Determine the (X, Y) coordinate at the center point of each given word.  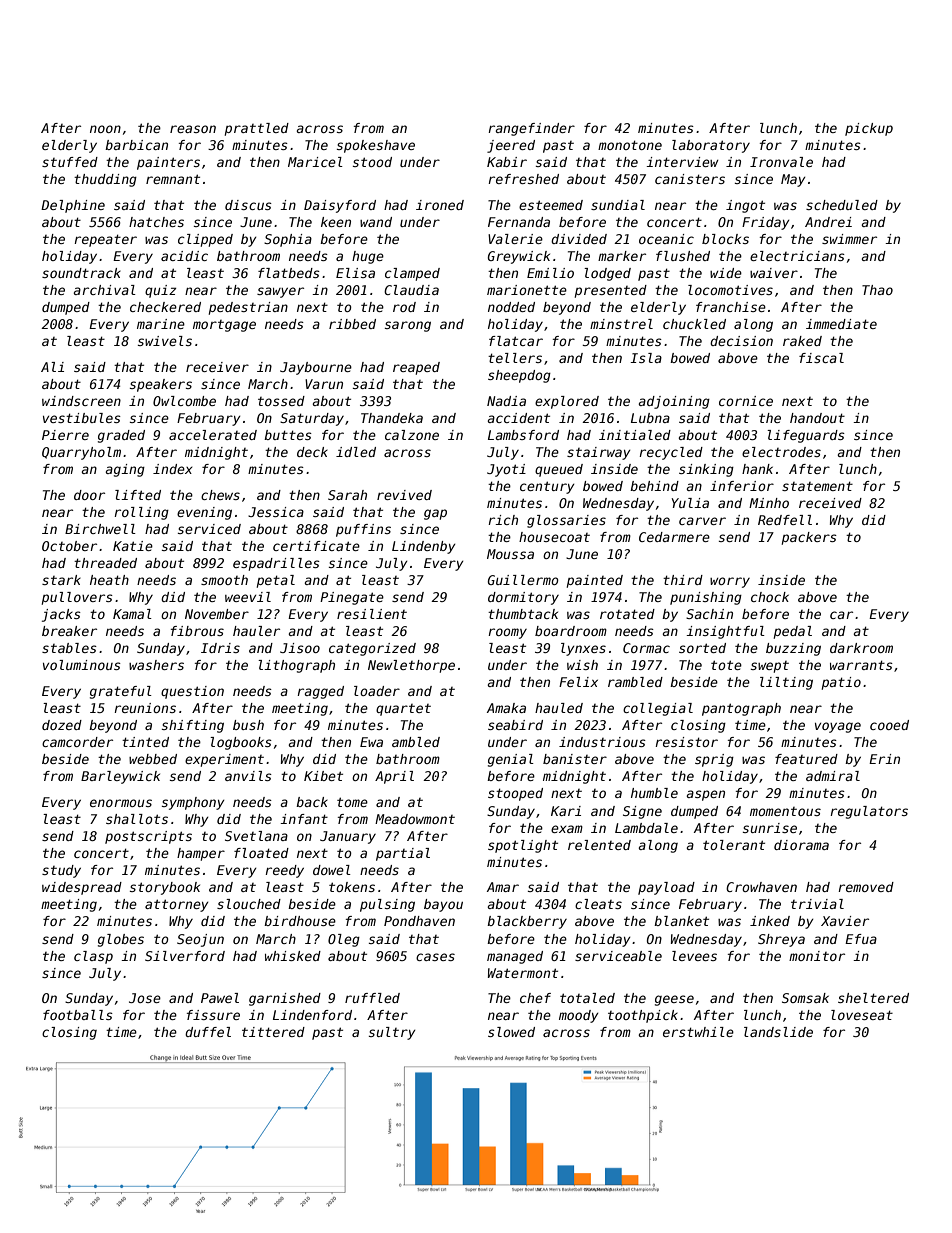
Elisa (355, 273)
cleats (598, 904)
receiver (217, 367)
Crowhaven (761, 887)
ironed (440, 205)
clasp (93, 957)
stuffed (70, 162)
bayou (443, 905)
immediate (841, 324)
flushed (683, 256)
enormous (121, 803)
